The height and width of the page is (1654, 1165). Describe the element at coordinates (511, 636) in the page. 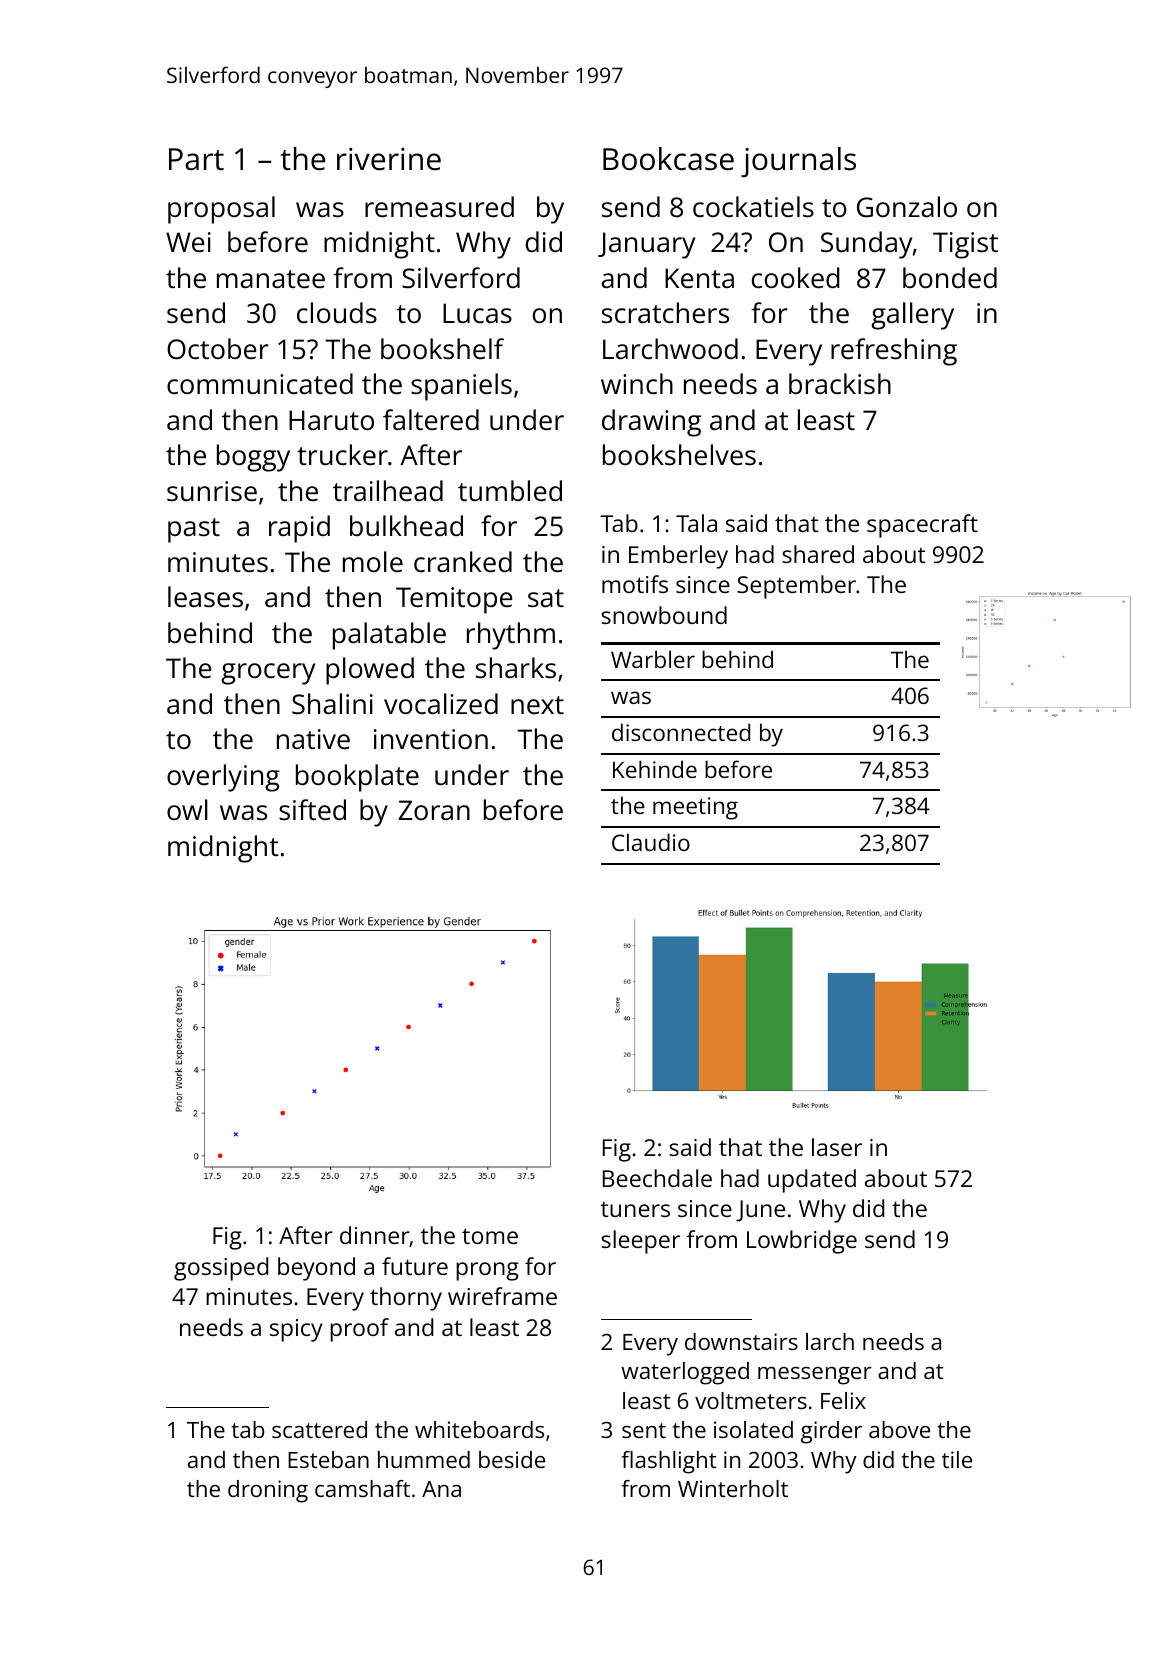

I see `rhythm` at that location.
